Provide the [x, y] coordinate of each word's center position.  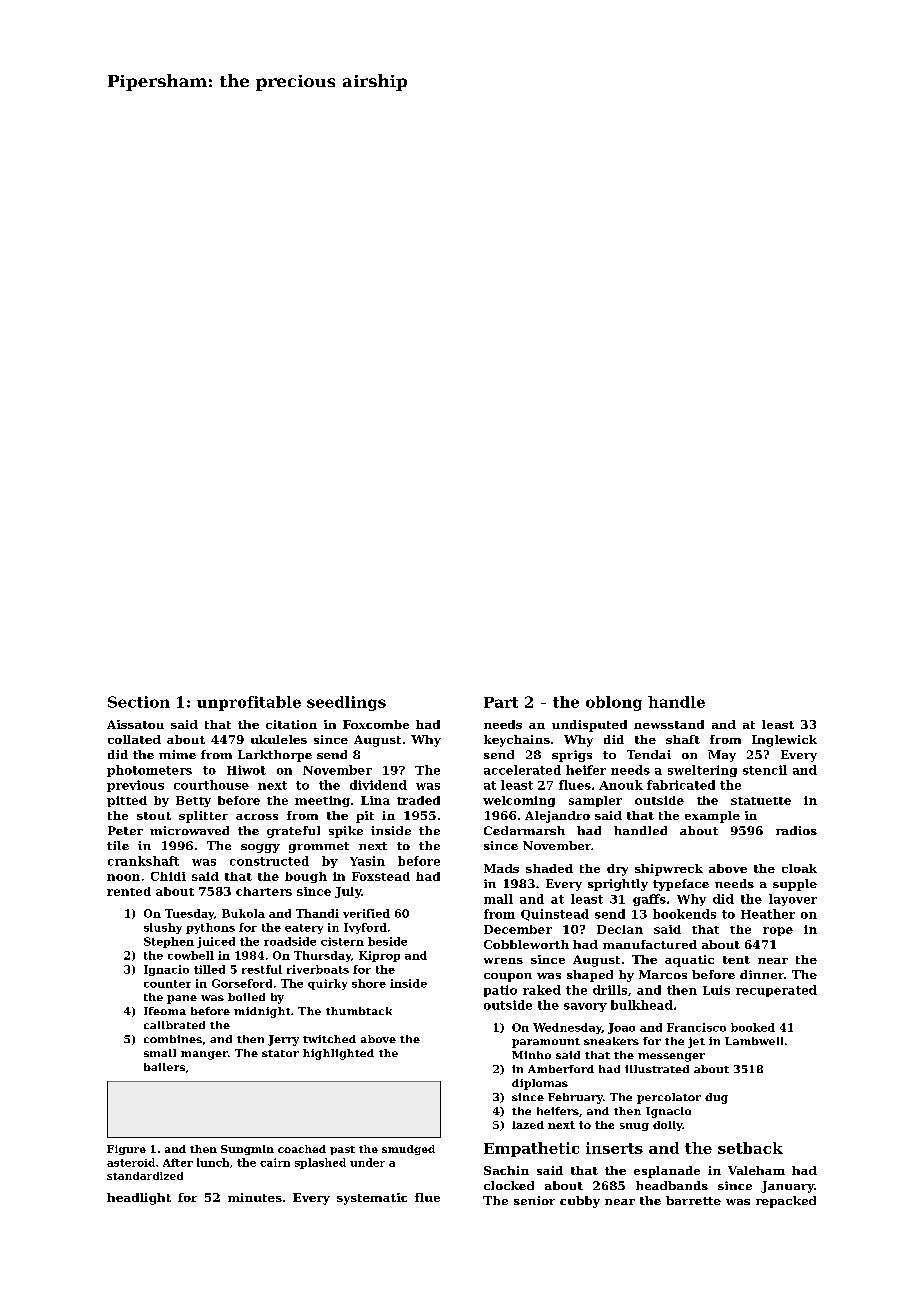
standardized [145, 1176]
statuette [761, 801]
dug [716, 1098]
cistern [342, 941]
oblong [614, 703]
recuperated [776, 991]
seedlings [346, 703]
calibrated [174, 1025]
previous [135, 786]
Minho [531, 1055]
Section [139, 702]
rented [129, 891]
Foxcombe [376, 724]
